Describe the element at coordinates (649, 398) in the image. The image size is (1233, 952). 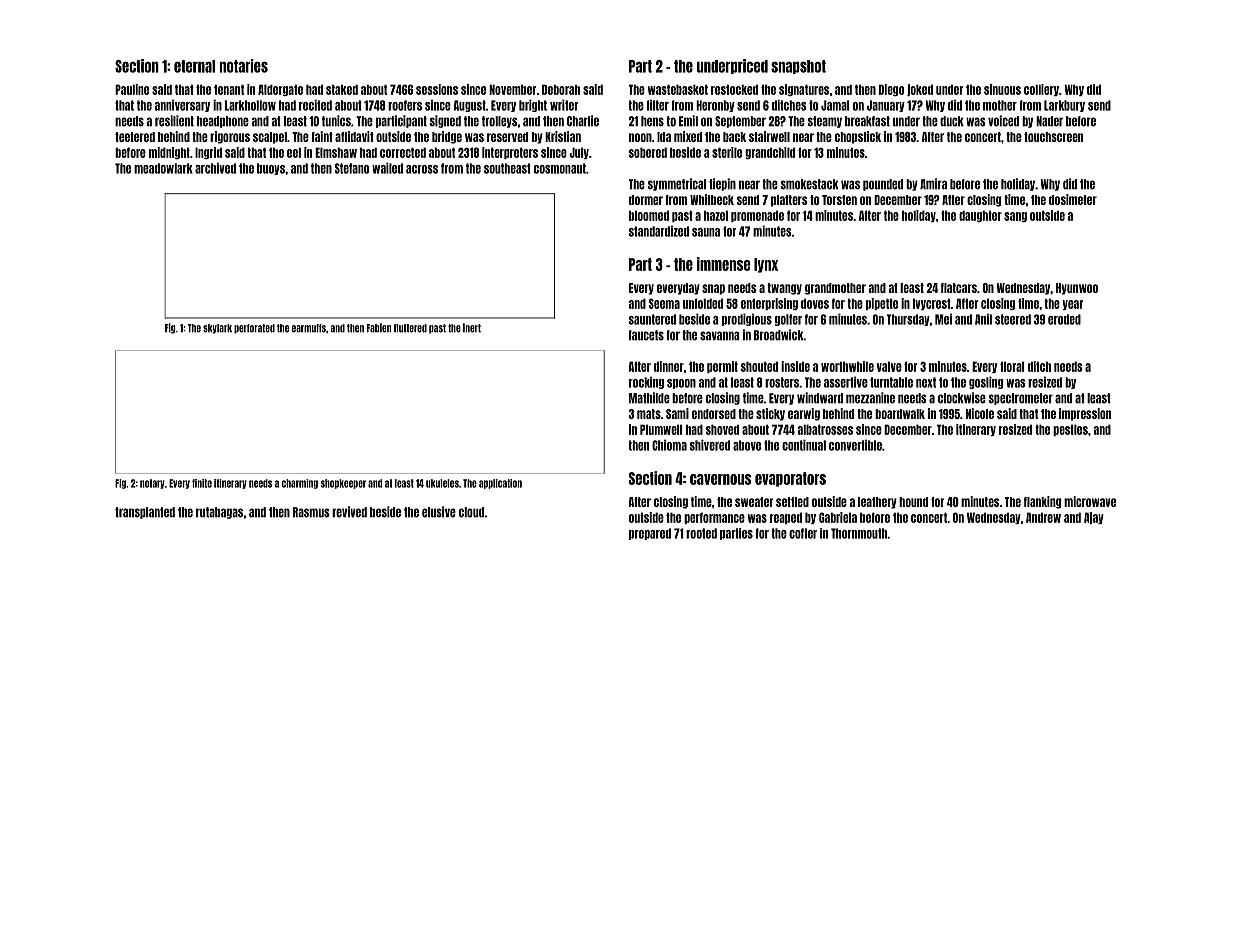
I see `Mathilde` at that location.
